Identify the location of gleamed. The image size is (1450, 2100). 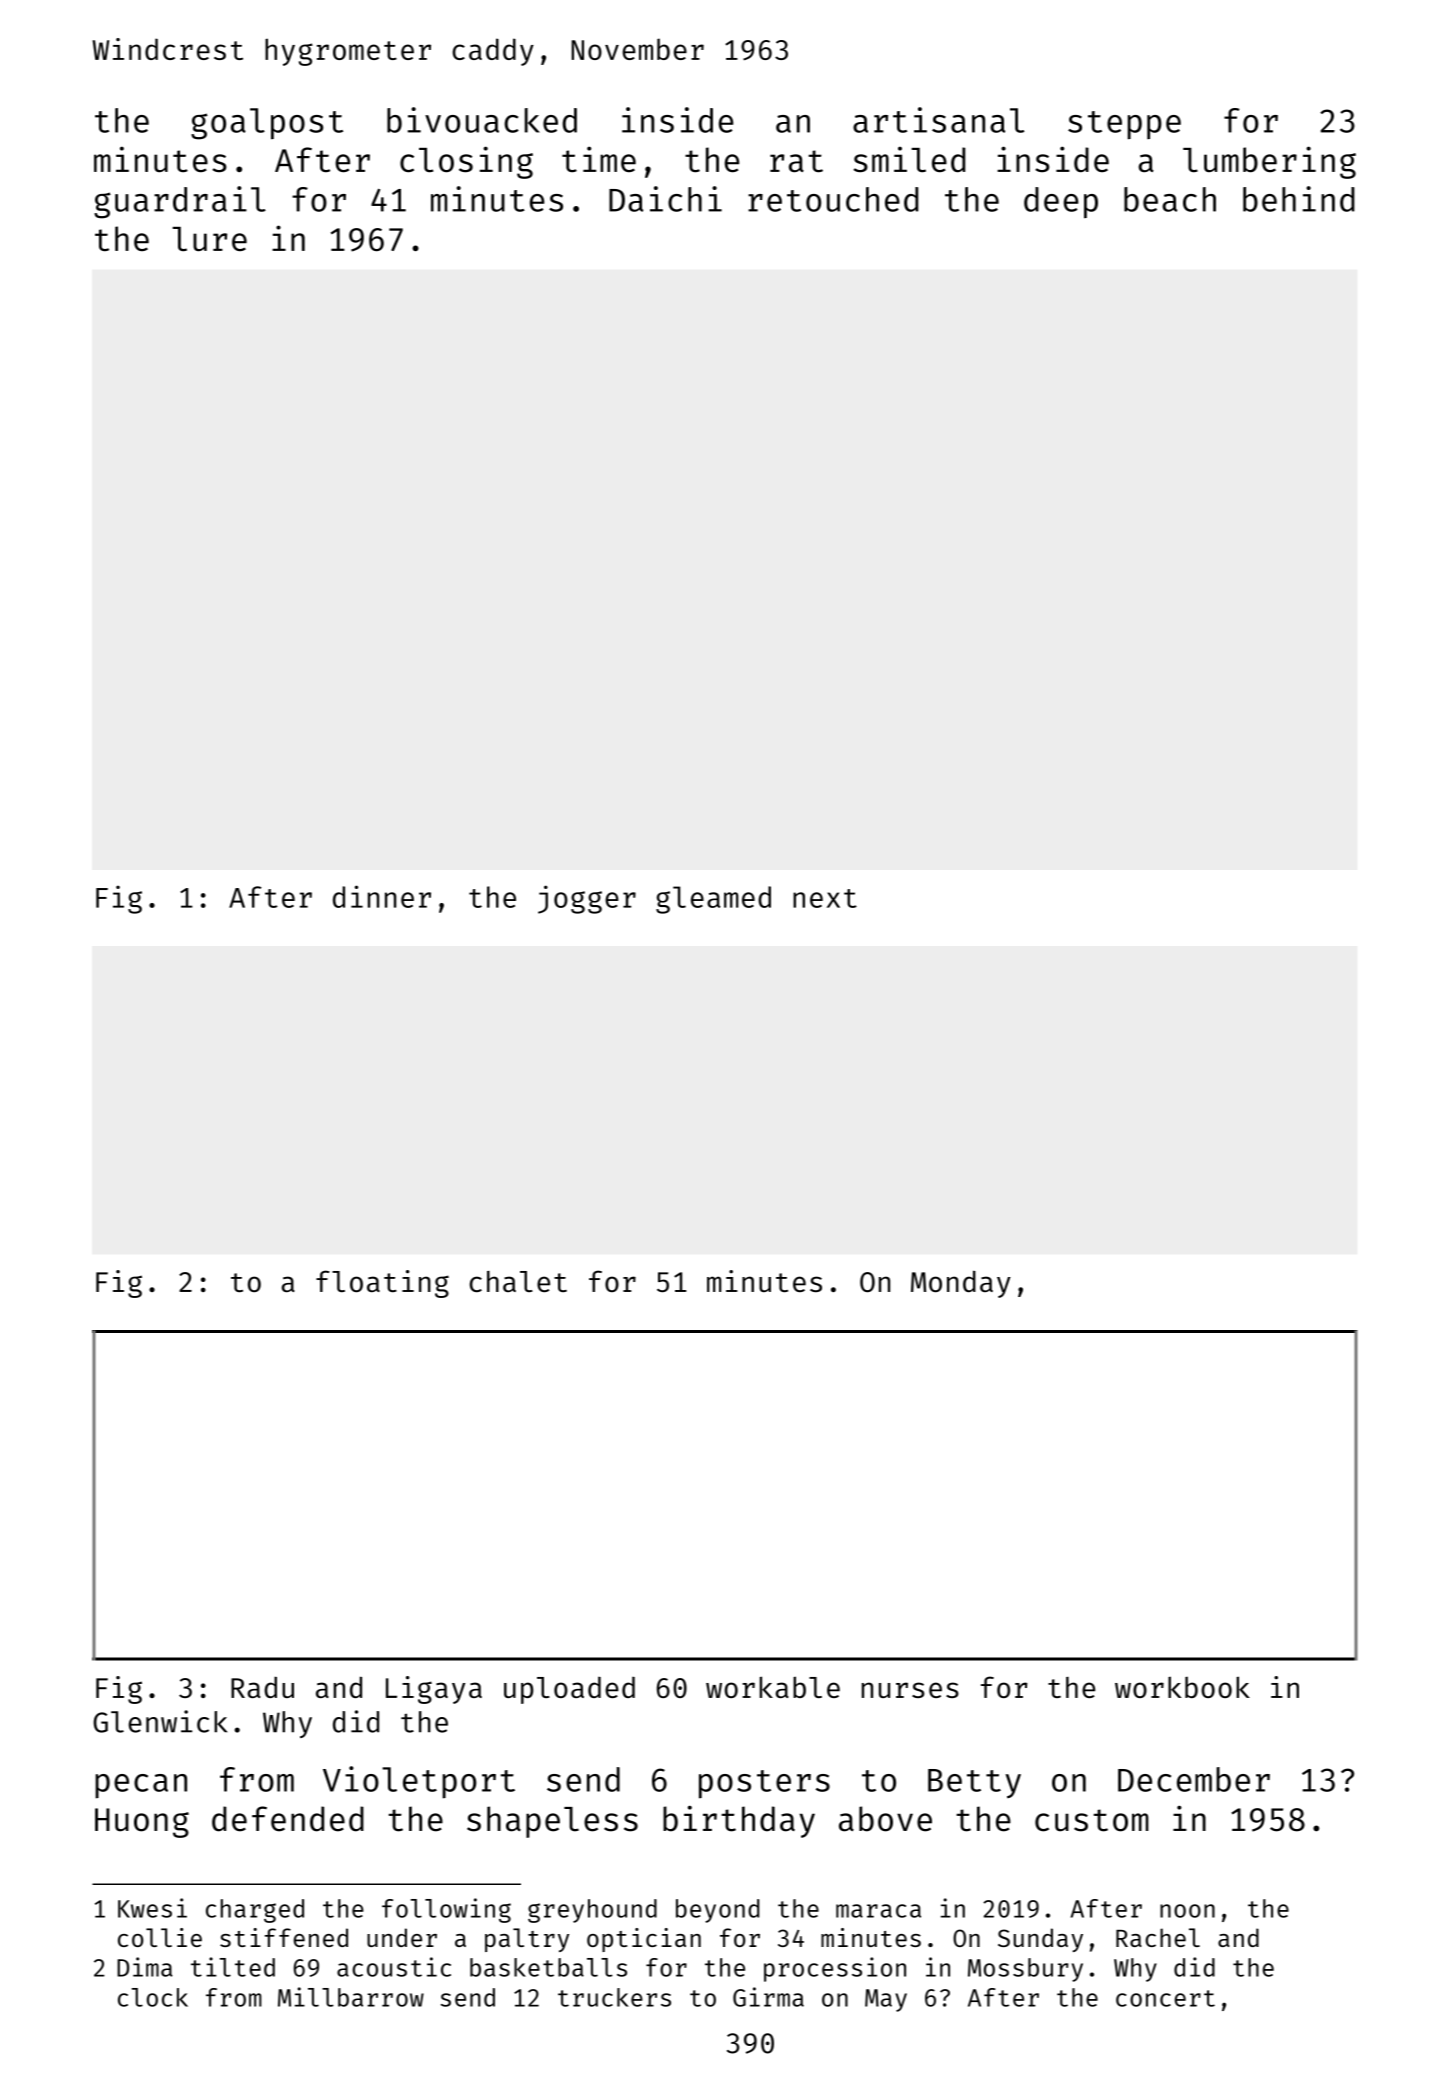
(713, 900).
